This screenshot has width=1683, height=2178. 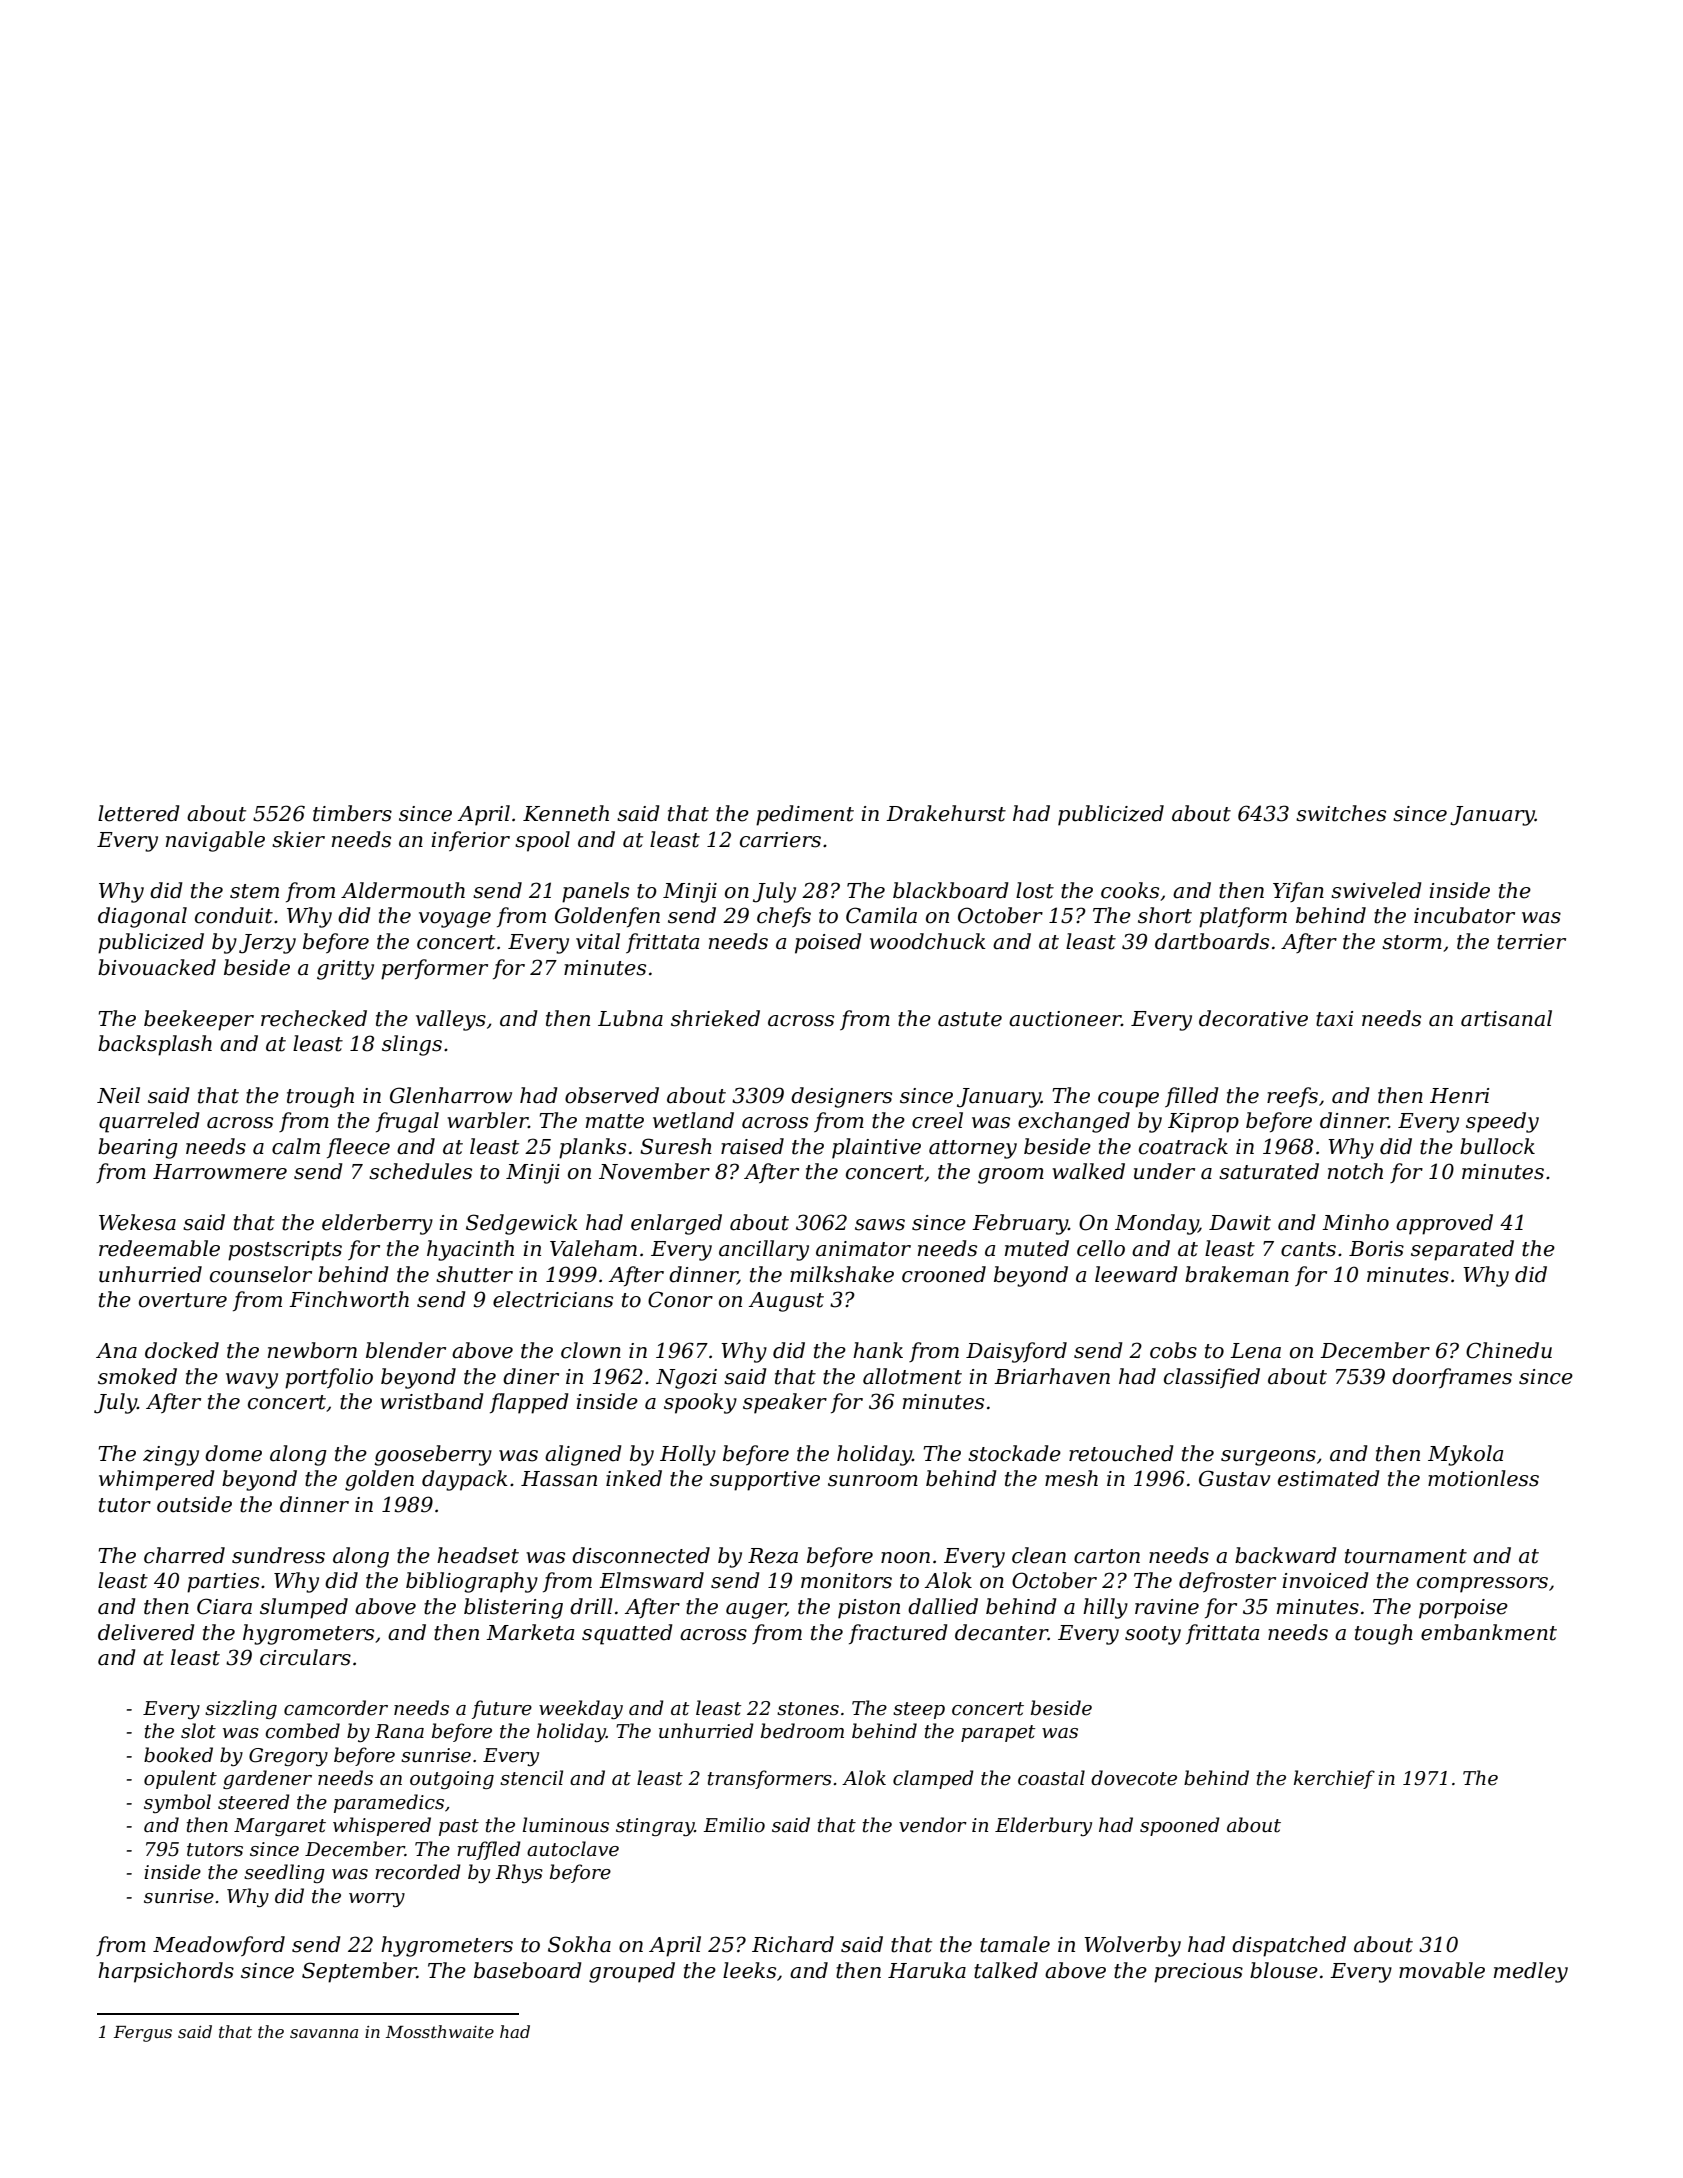 What do you see at coordinates (1384, 1634) in the screenshot?
I see `tough` at bounding box center [1384, 1634].
